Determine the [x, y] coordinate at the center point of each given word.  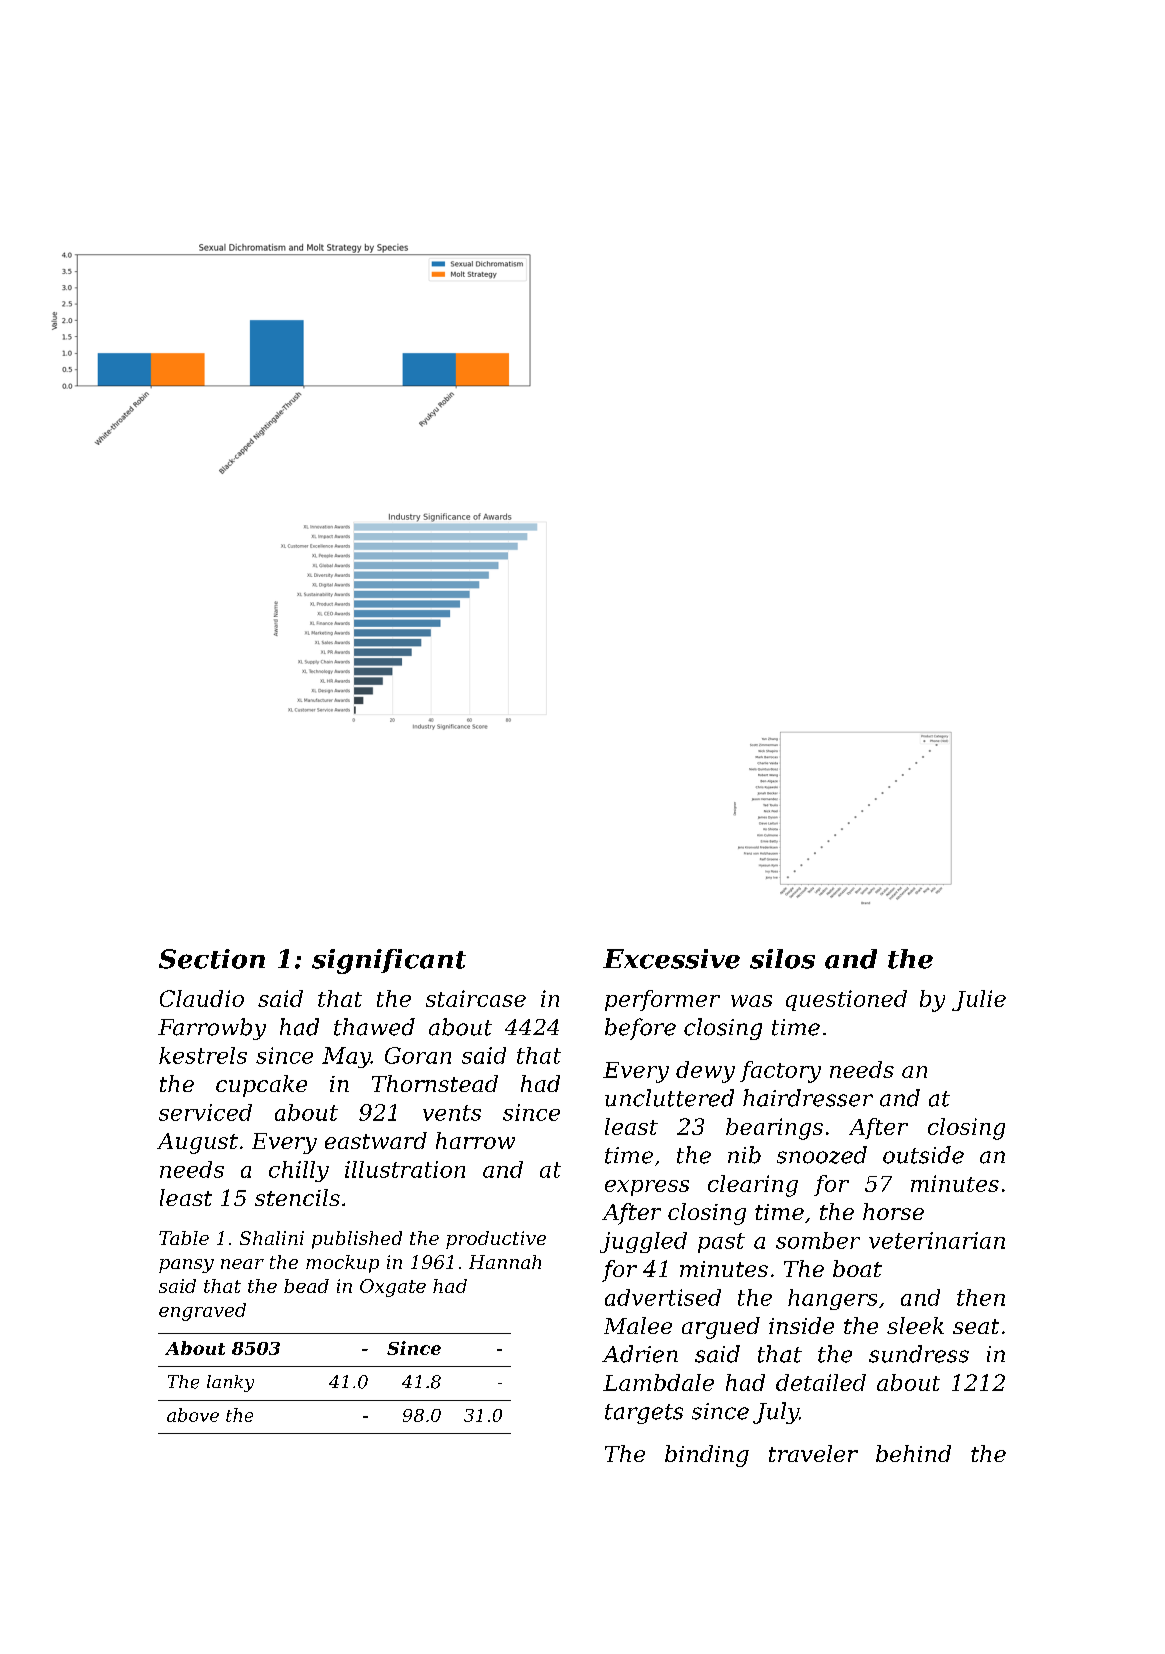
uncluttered [669, 1098]
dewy [705, 1072]
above [193, 1415]
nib [744, 1155]
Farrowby [212, 1029]
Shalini [272, 1238]
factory [780, 1072]
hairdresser [808, 1098]
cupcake [261, 1086]
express [647, 1188]
